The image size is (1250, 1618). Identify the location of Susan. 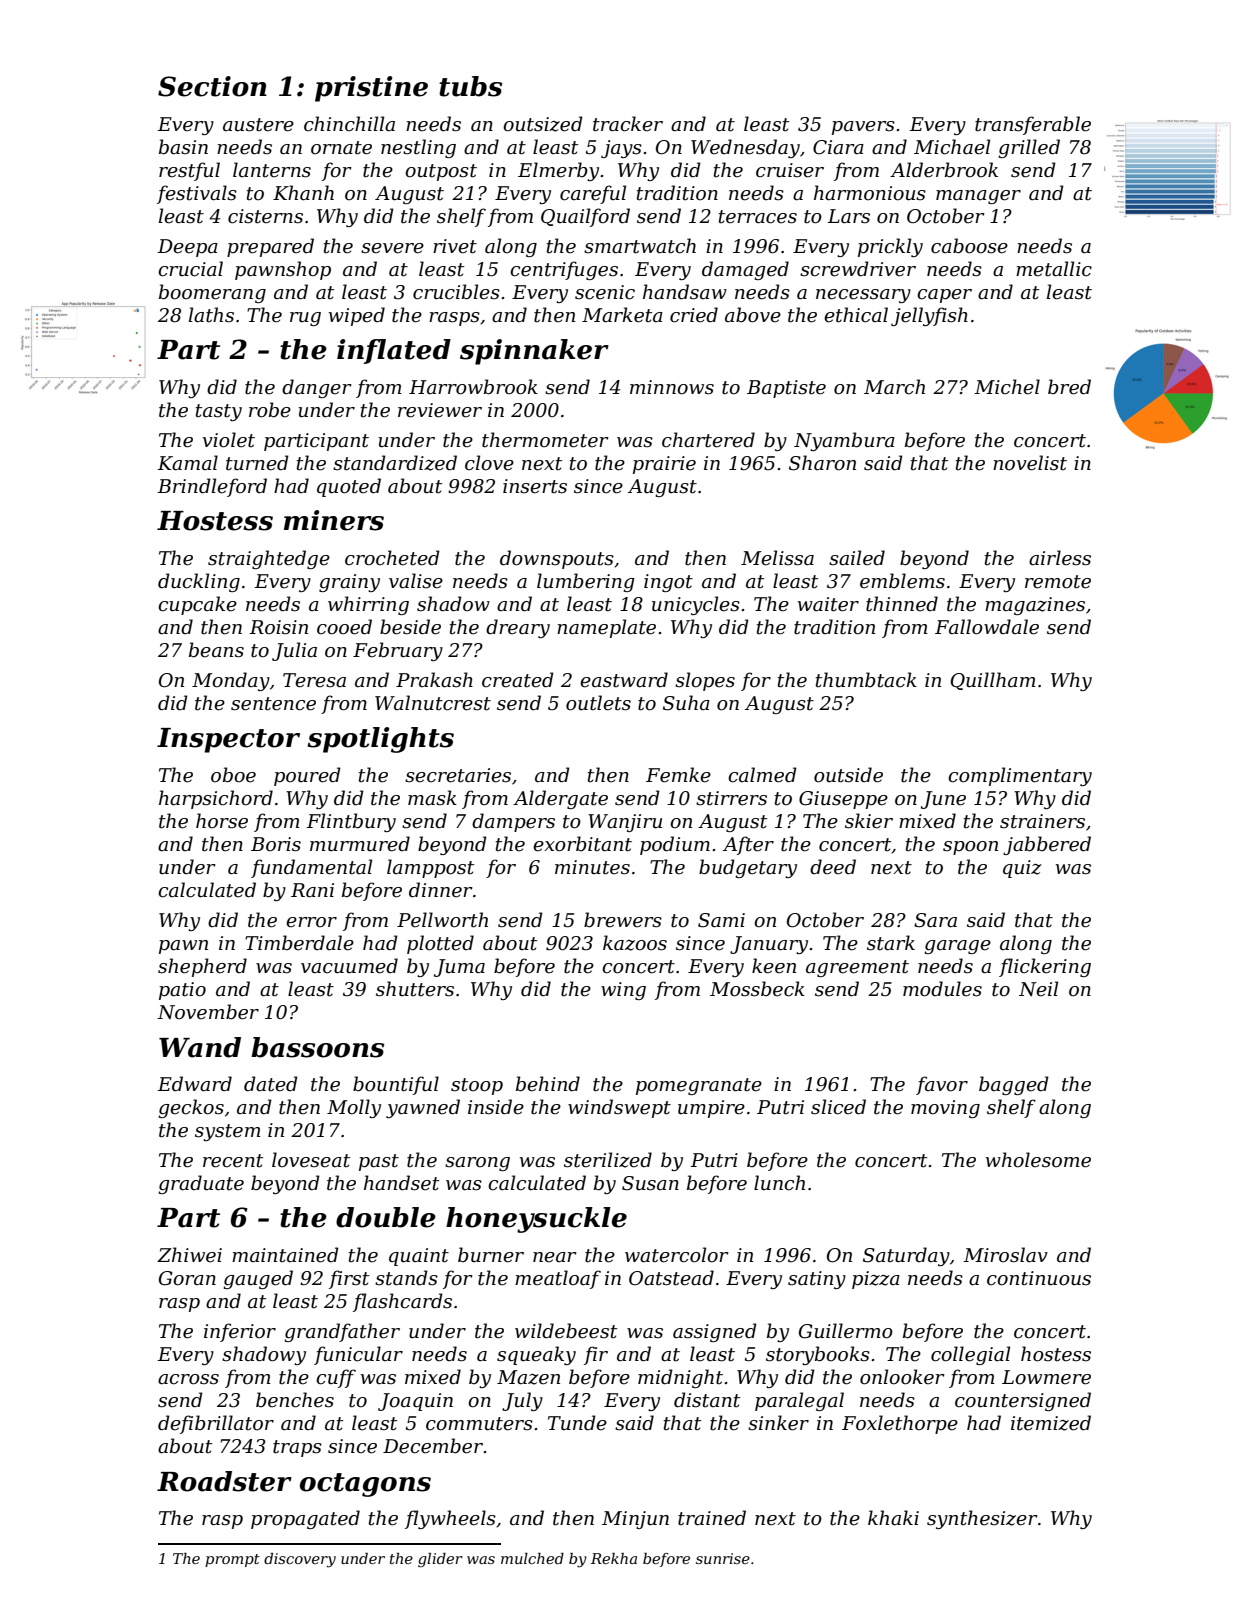
(650, 1183).
